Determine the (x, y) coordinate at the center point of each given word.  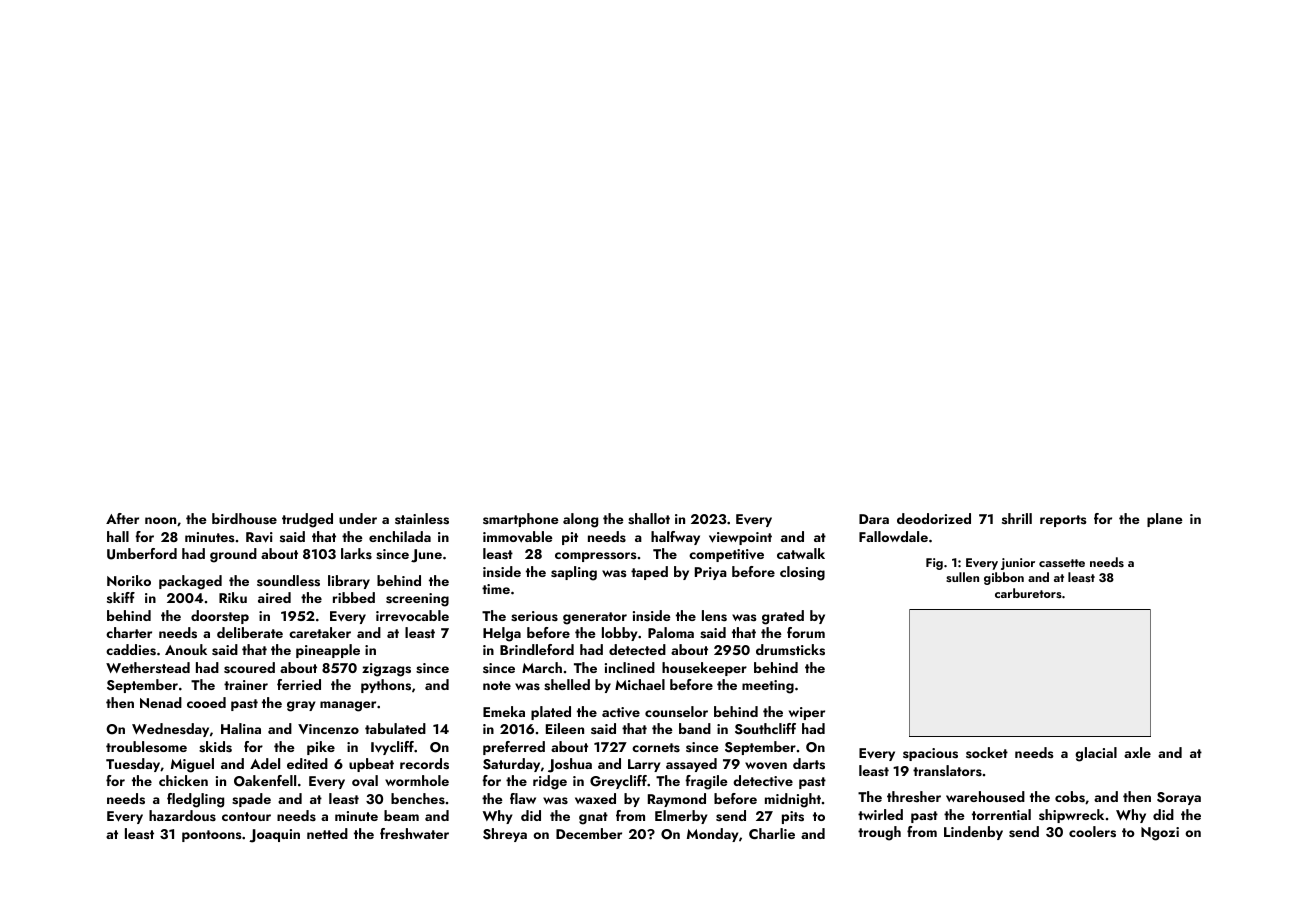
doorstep (220, 617)
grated (783, 617)
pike (321, 748)
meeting (768, 687)
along (580, 520)
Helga (502, 634)
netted (327, 833)
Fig (934, 564)
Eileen (565, 728)
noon (160, 520)
